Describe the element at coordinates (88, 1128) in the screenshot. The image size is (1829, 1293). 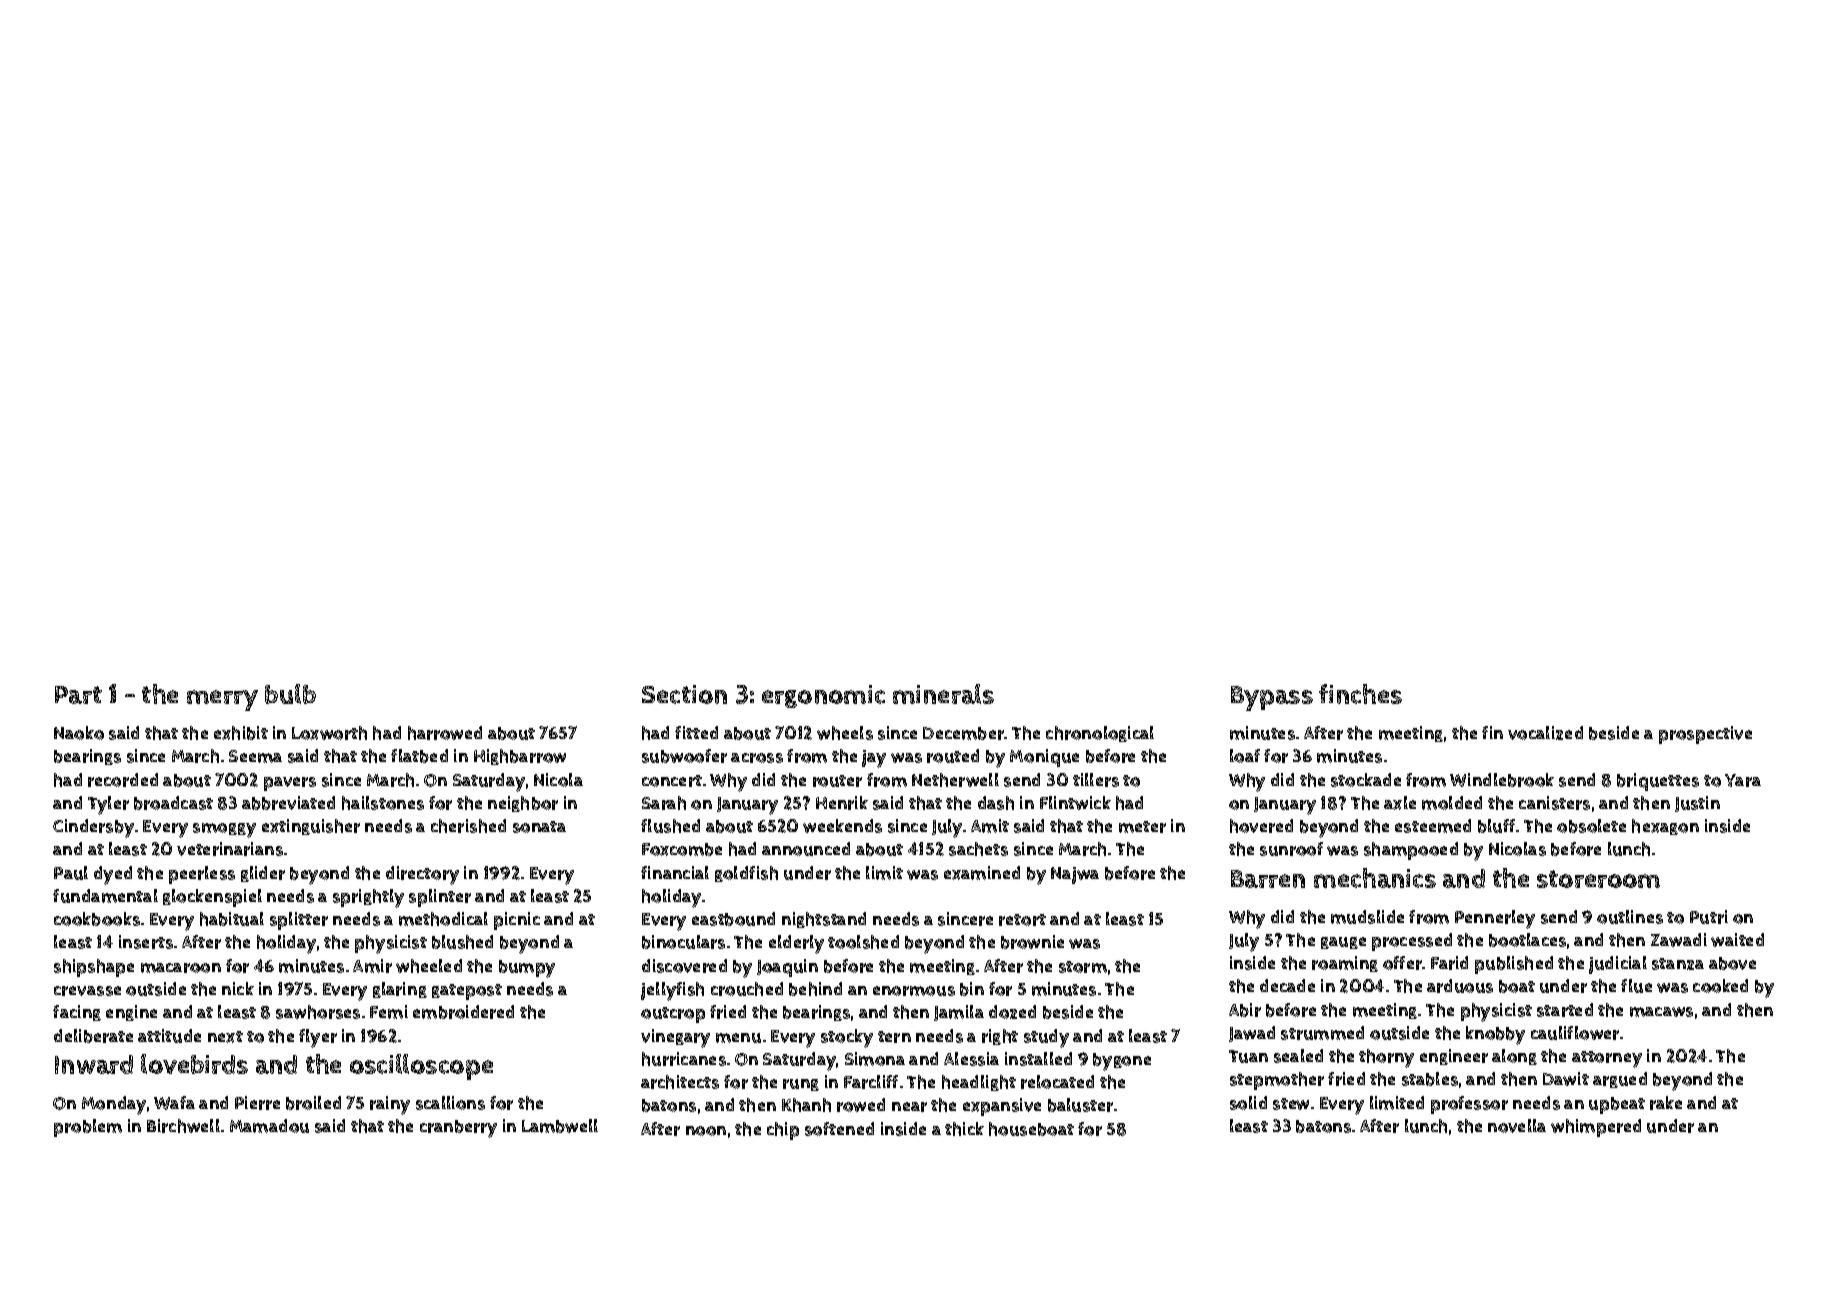
I see `problem` at that location.
